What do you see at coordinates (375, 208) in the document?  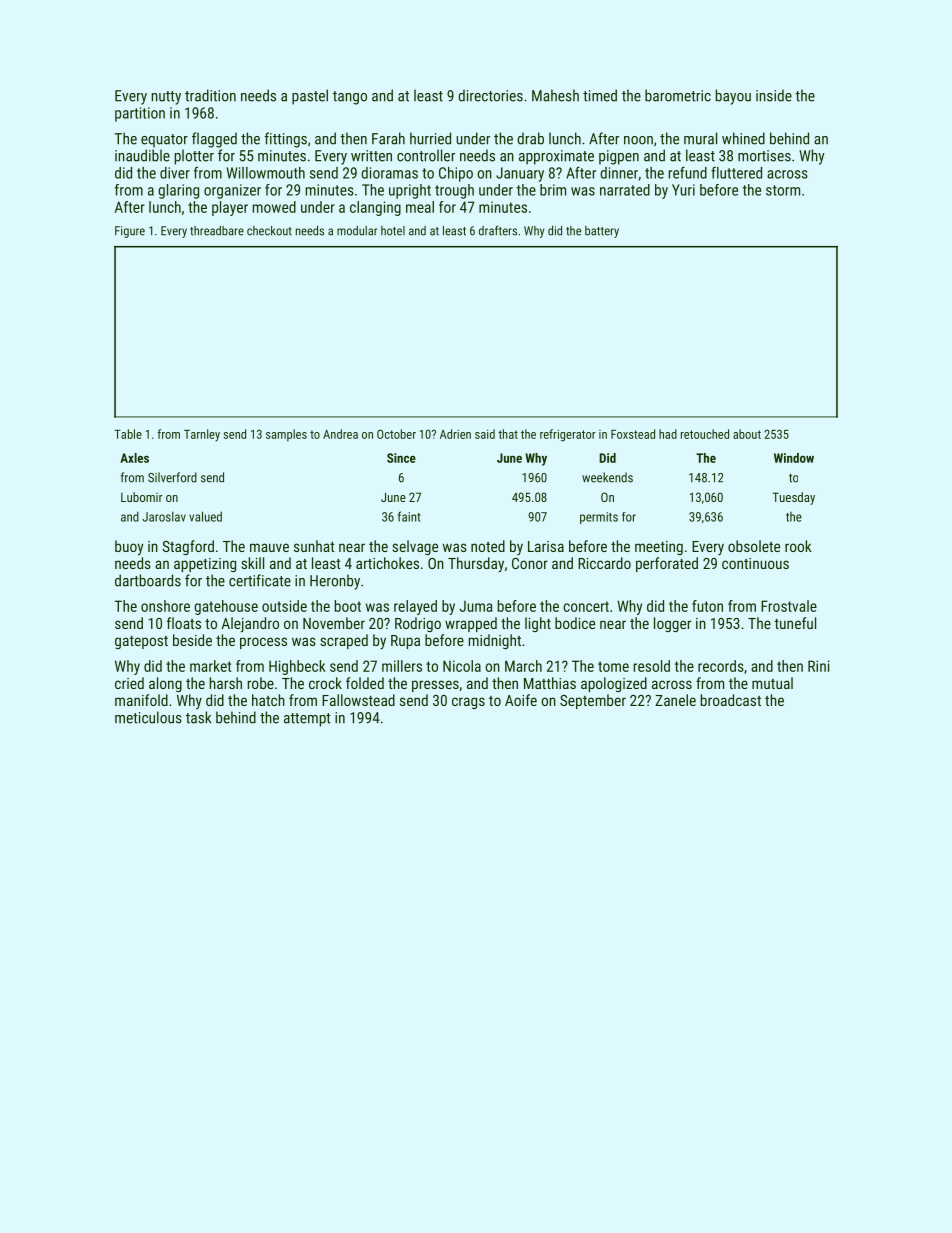 I see `clanging` at bounding box center [375, 208].
